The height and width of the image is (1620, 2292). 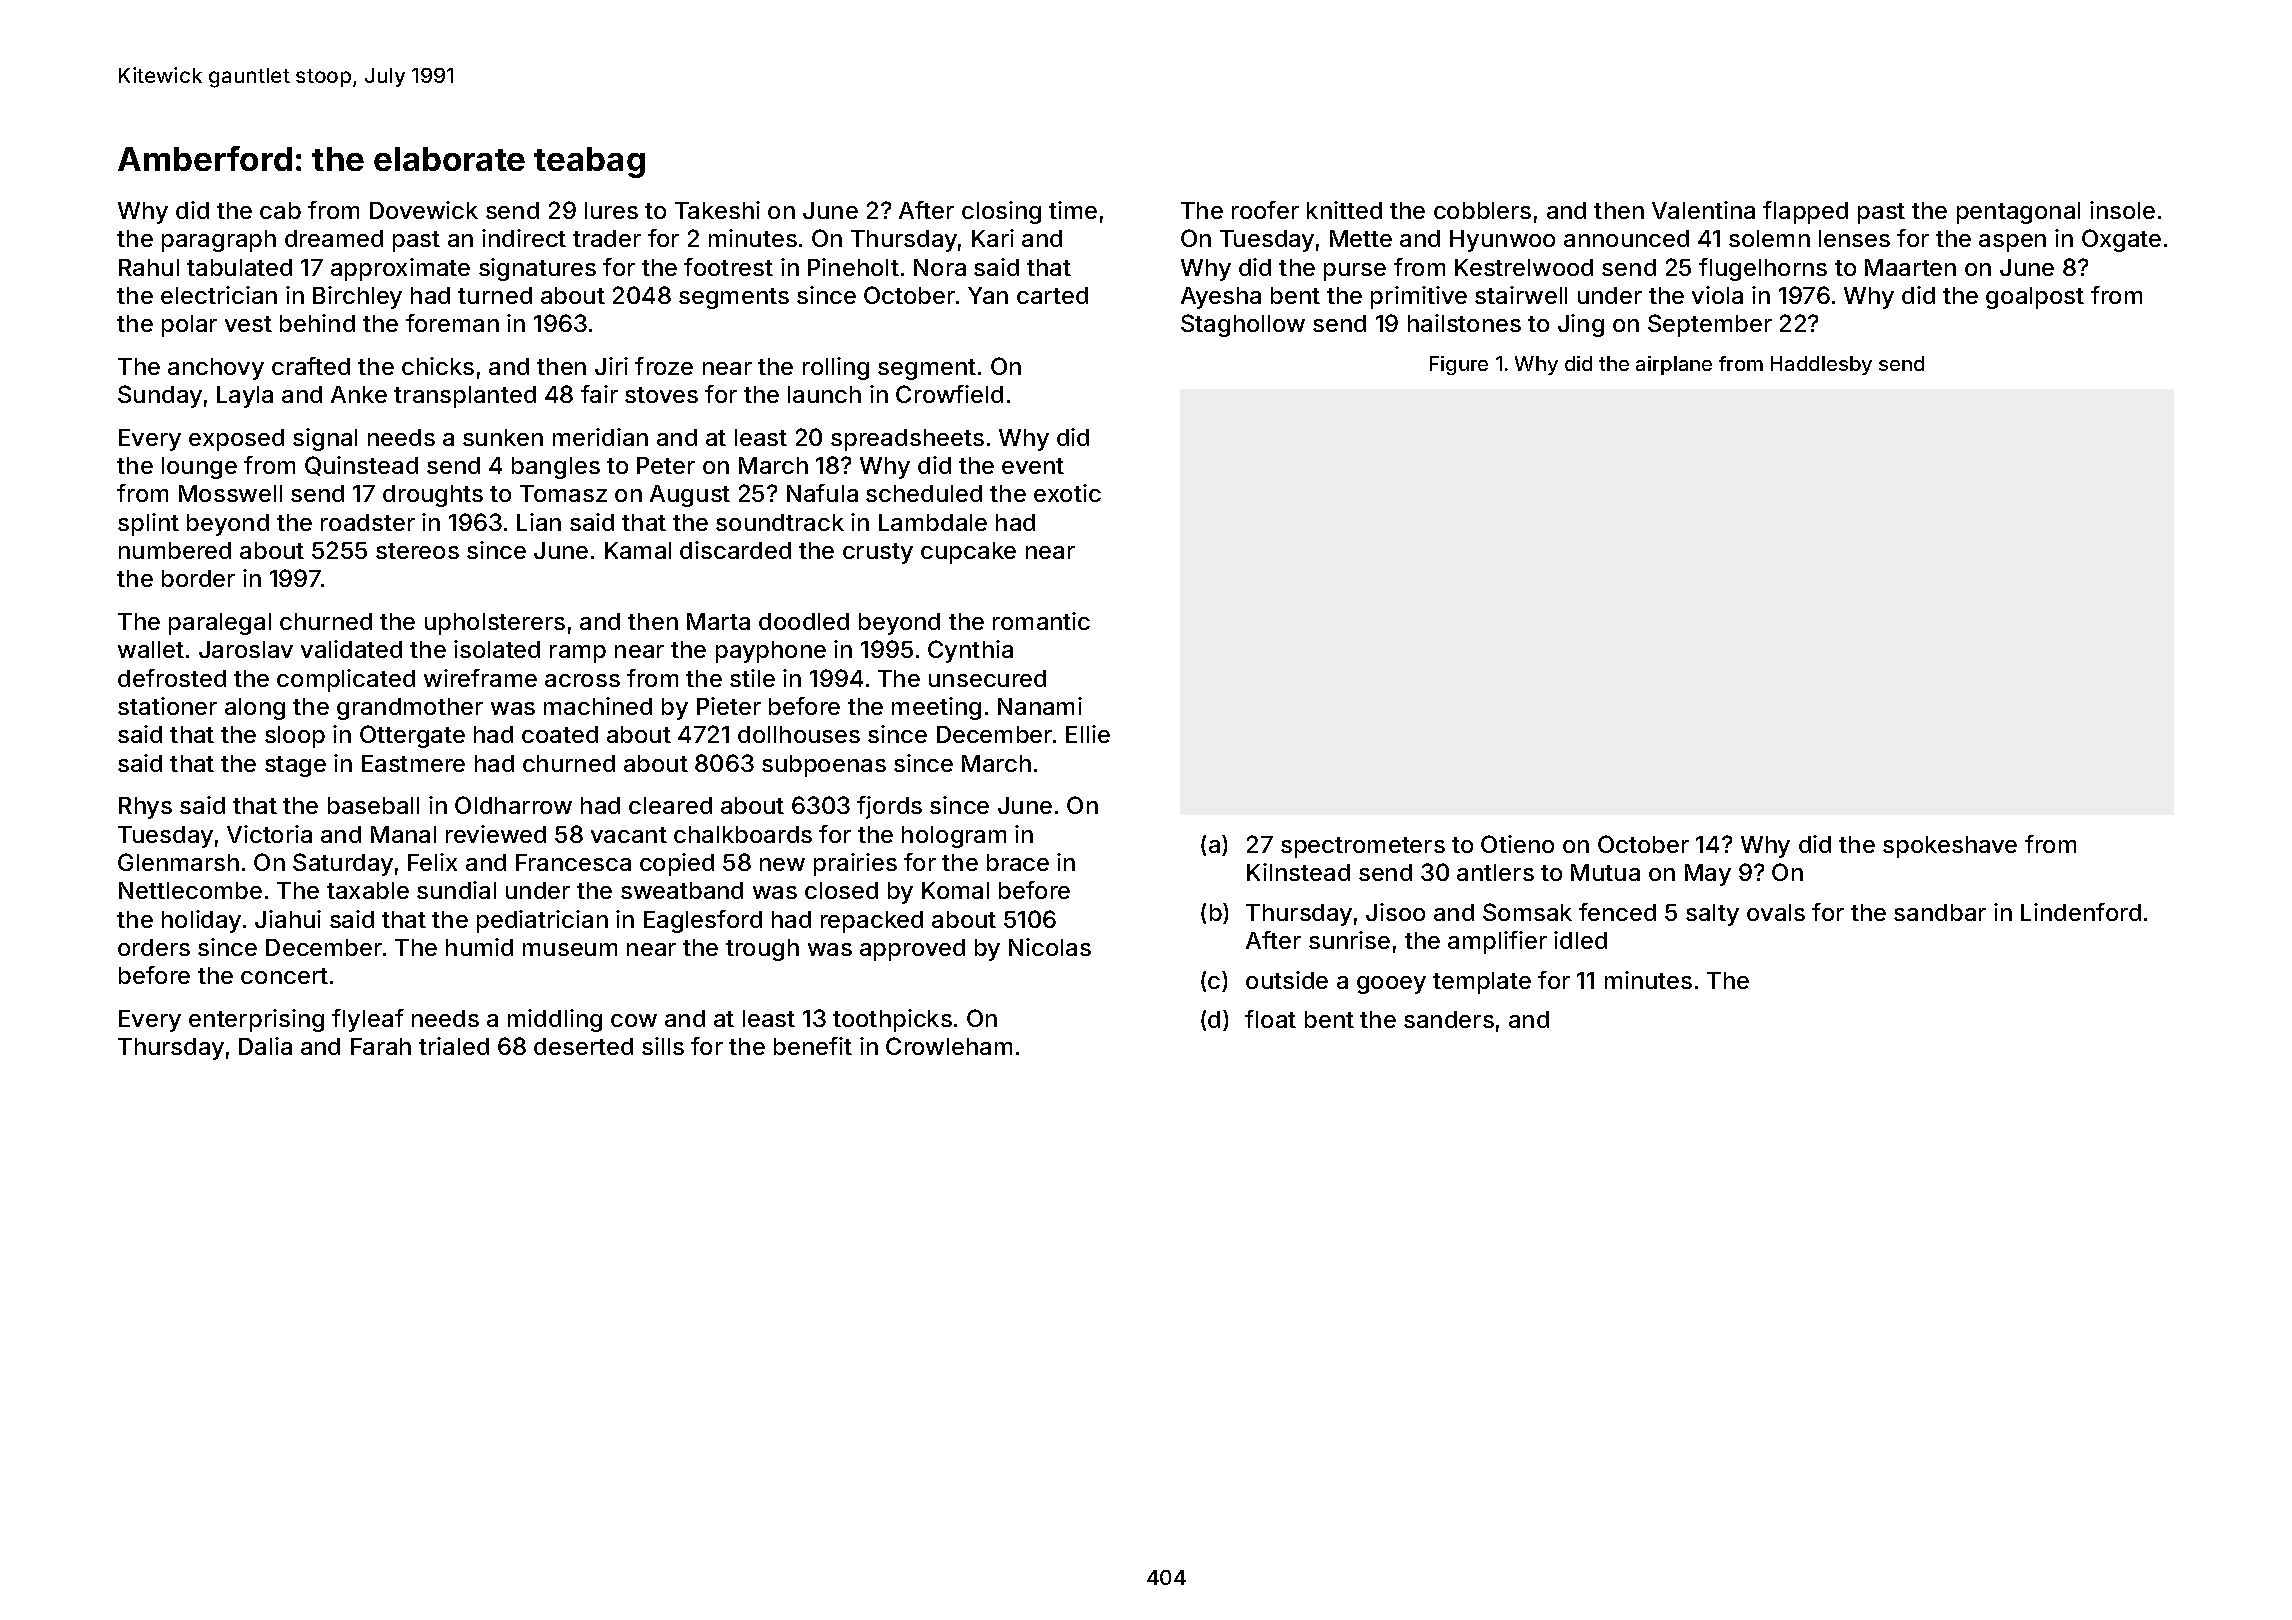 What do you see at coordinates (968, 553) in the image?
I see `cupcake` at bounding box center [968, 553].
